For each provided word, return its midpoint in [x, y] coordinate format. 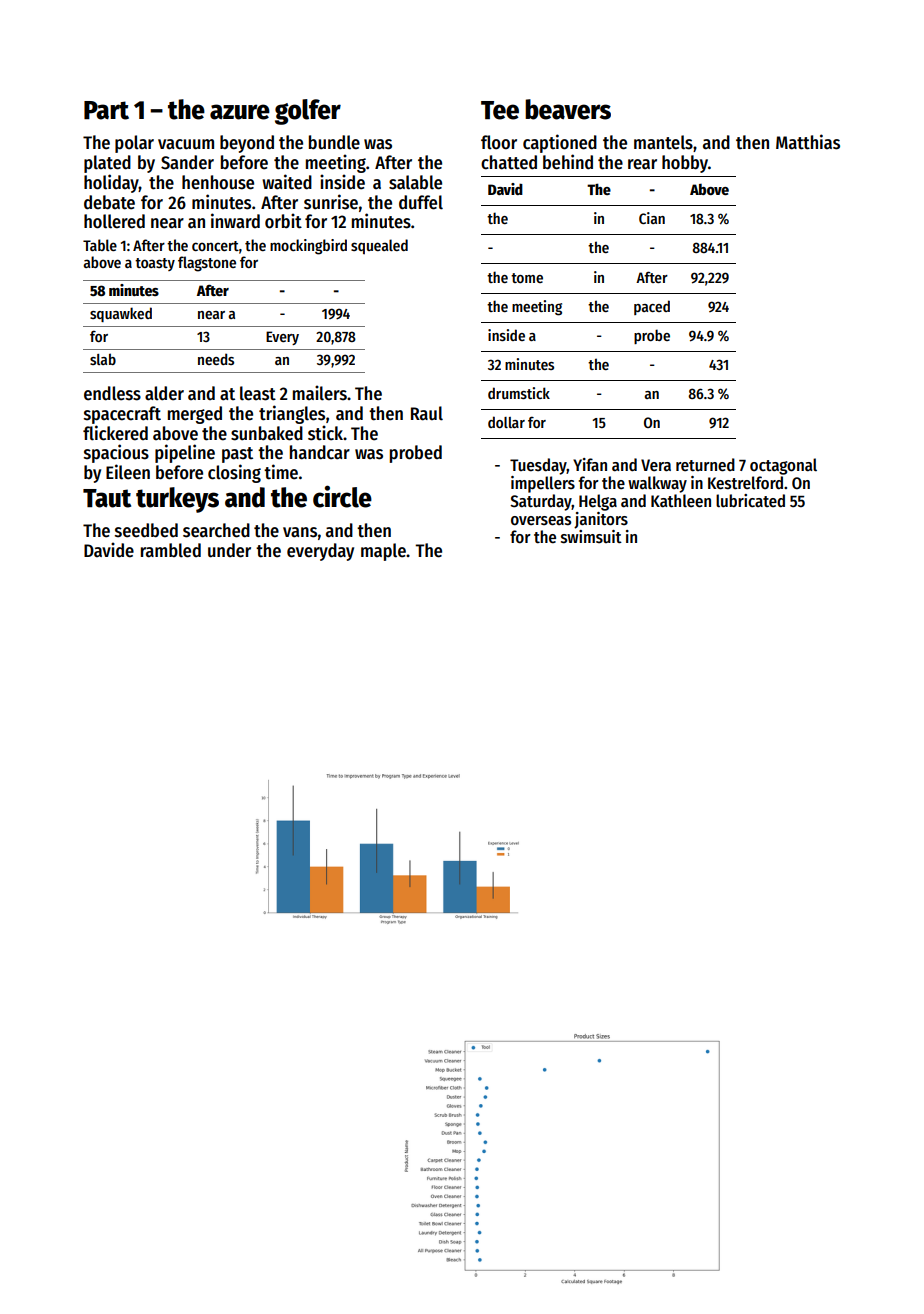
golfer [308, 112]
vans [300, 532]
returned [705, 465]
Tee [500, 110]
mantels [663, 142]
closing [234, 473]
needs [216, 359]
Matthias [808, 142]
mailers [320, 393]
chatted [509, 162]
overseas [541, 521]
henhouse [218, 182]
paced [652, 307]
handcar [320, 452]
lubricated [750, 501]
